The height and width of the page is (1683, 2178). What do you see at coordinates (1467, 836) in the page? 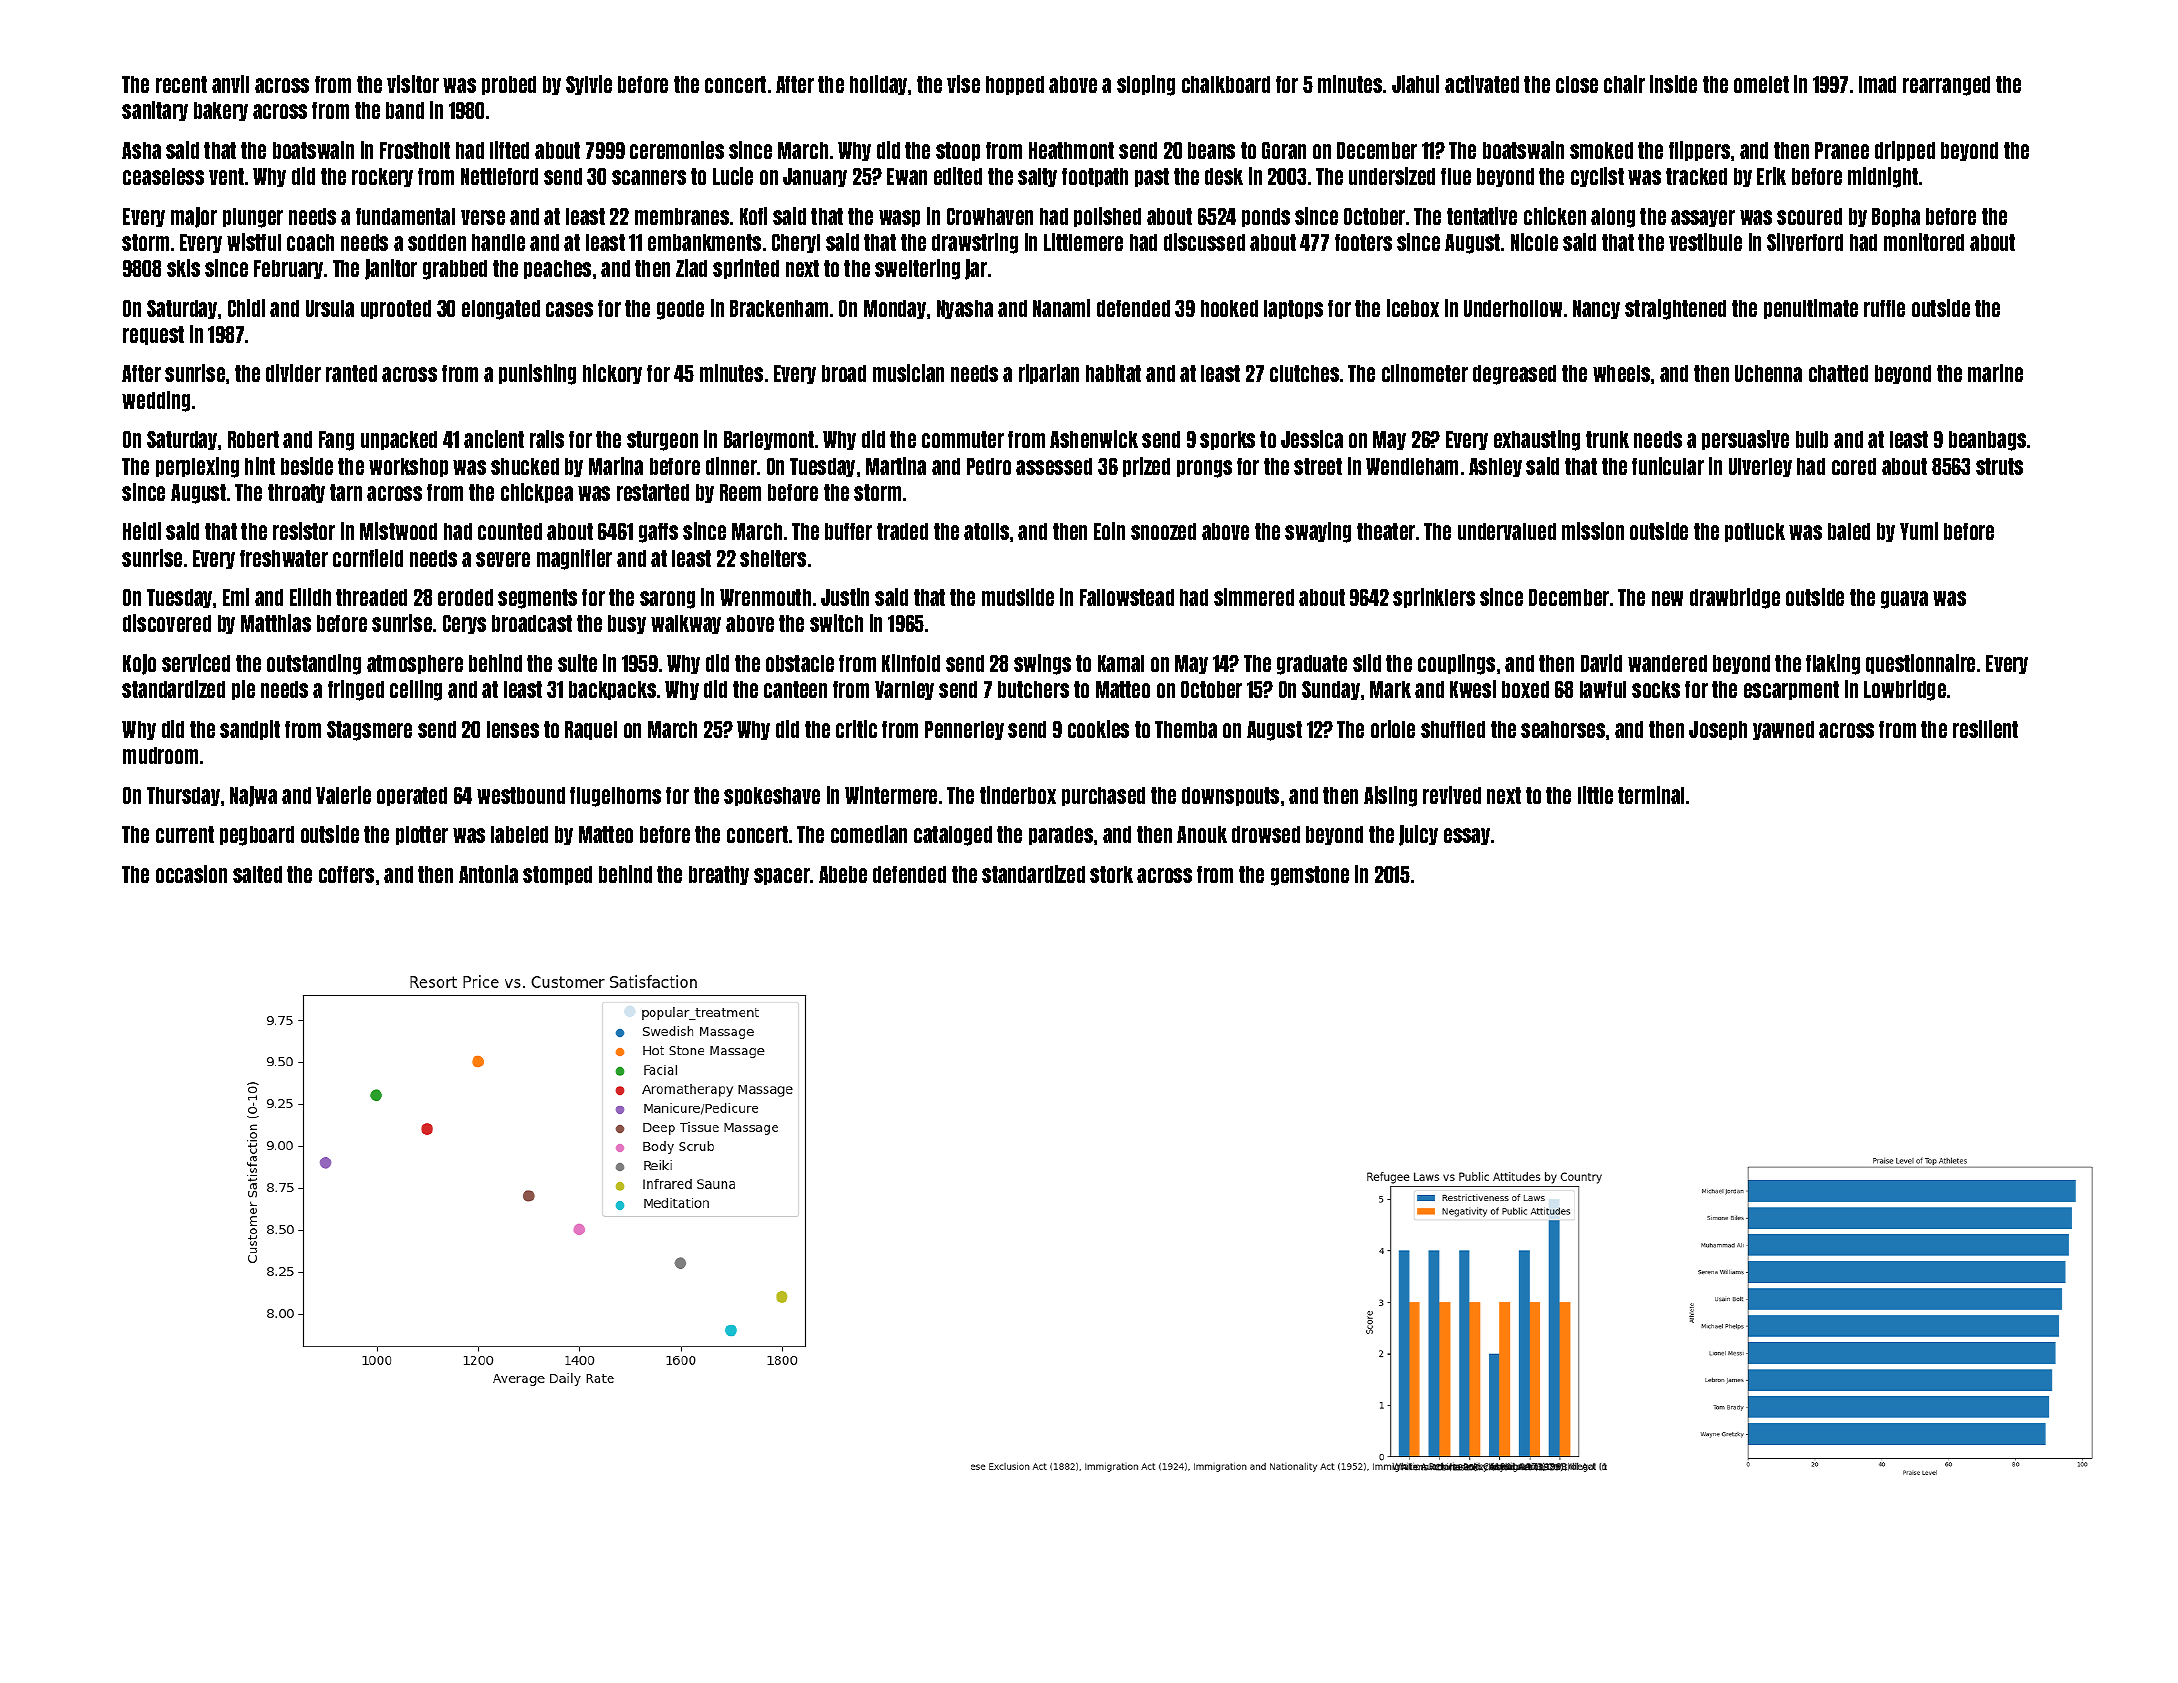
I see `essay` at bounding box center [1467, 836].
